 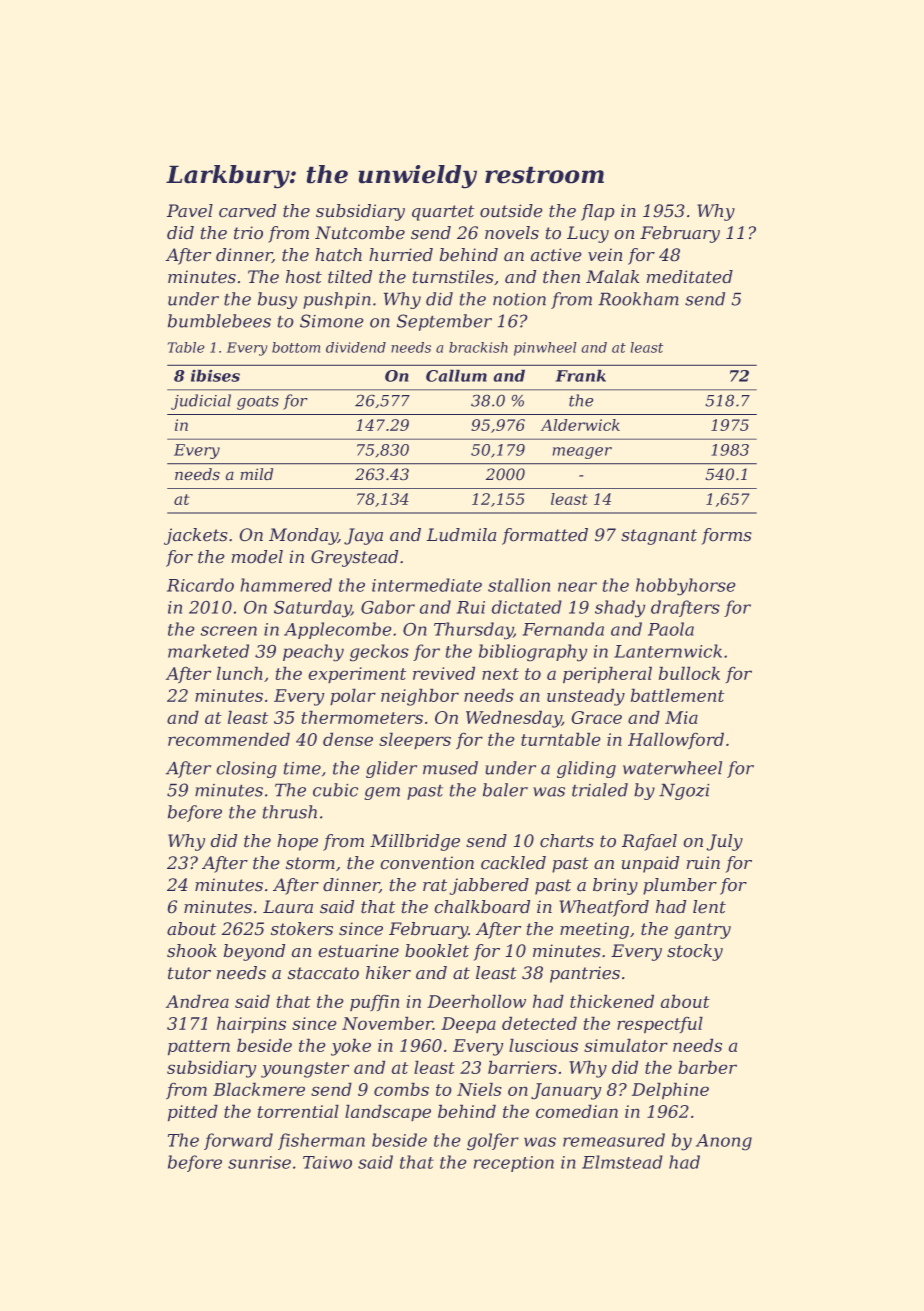 What do you see at coordinates (468, 1025) in the screenshot?
I see `Deepa` at bounding box center [468, 1025].
